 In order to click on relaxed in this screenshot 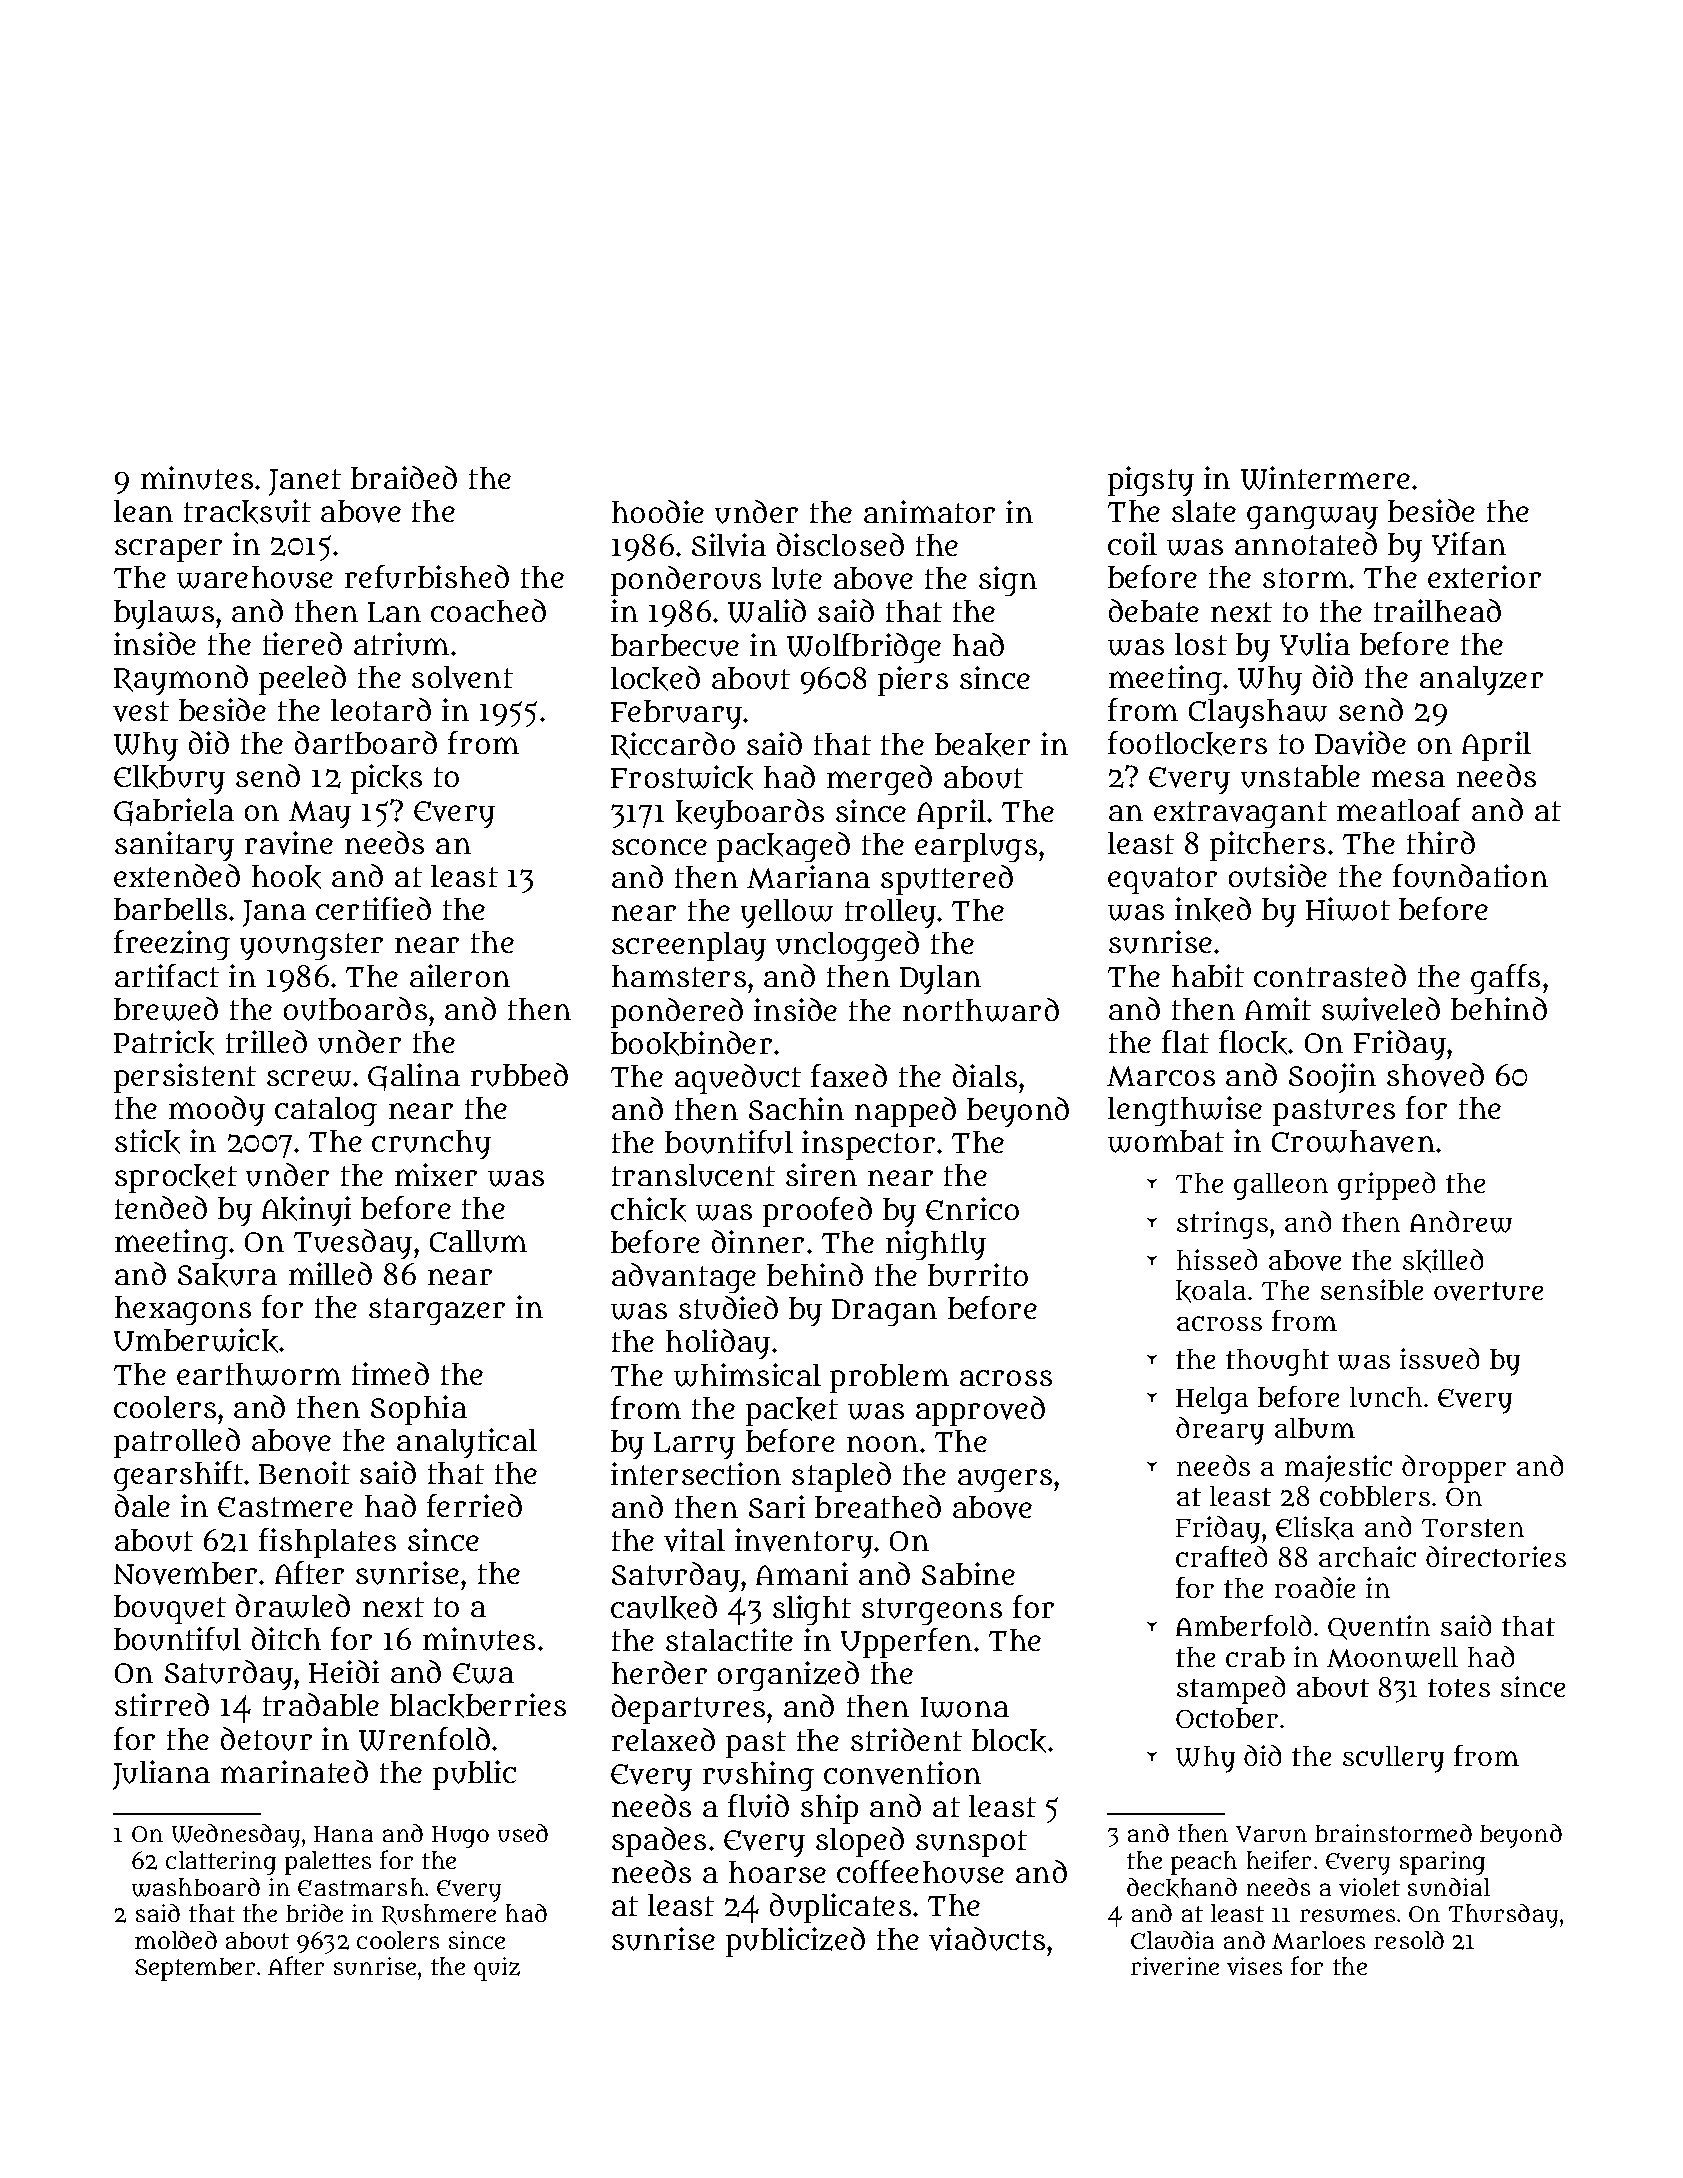, I will do `click(663, 1739)`.
